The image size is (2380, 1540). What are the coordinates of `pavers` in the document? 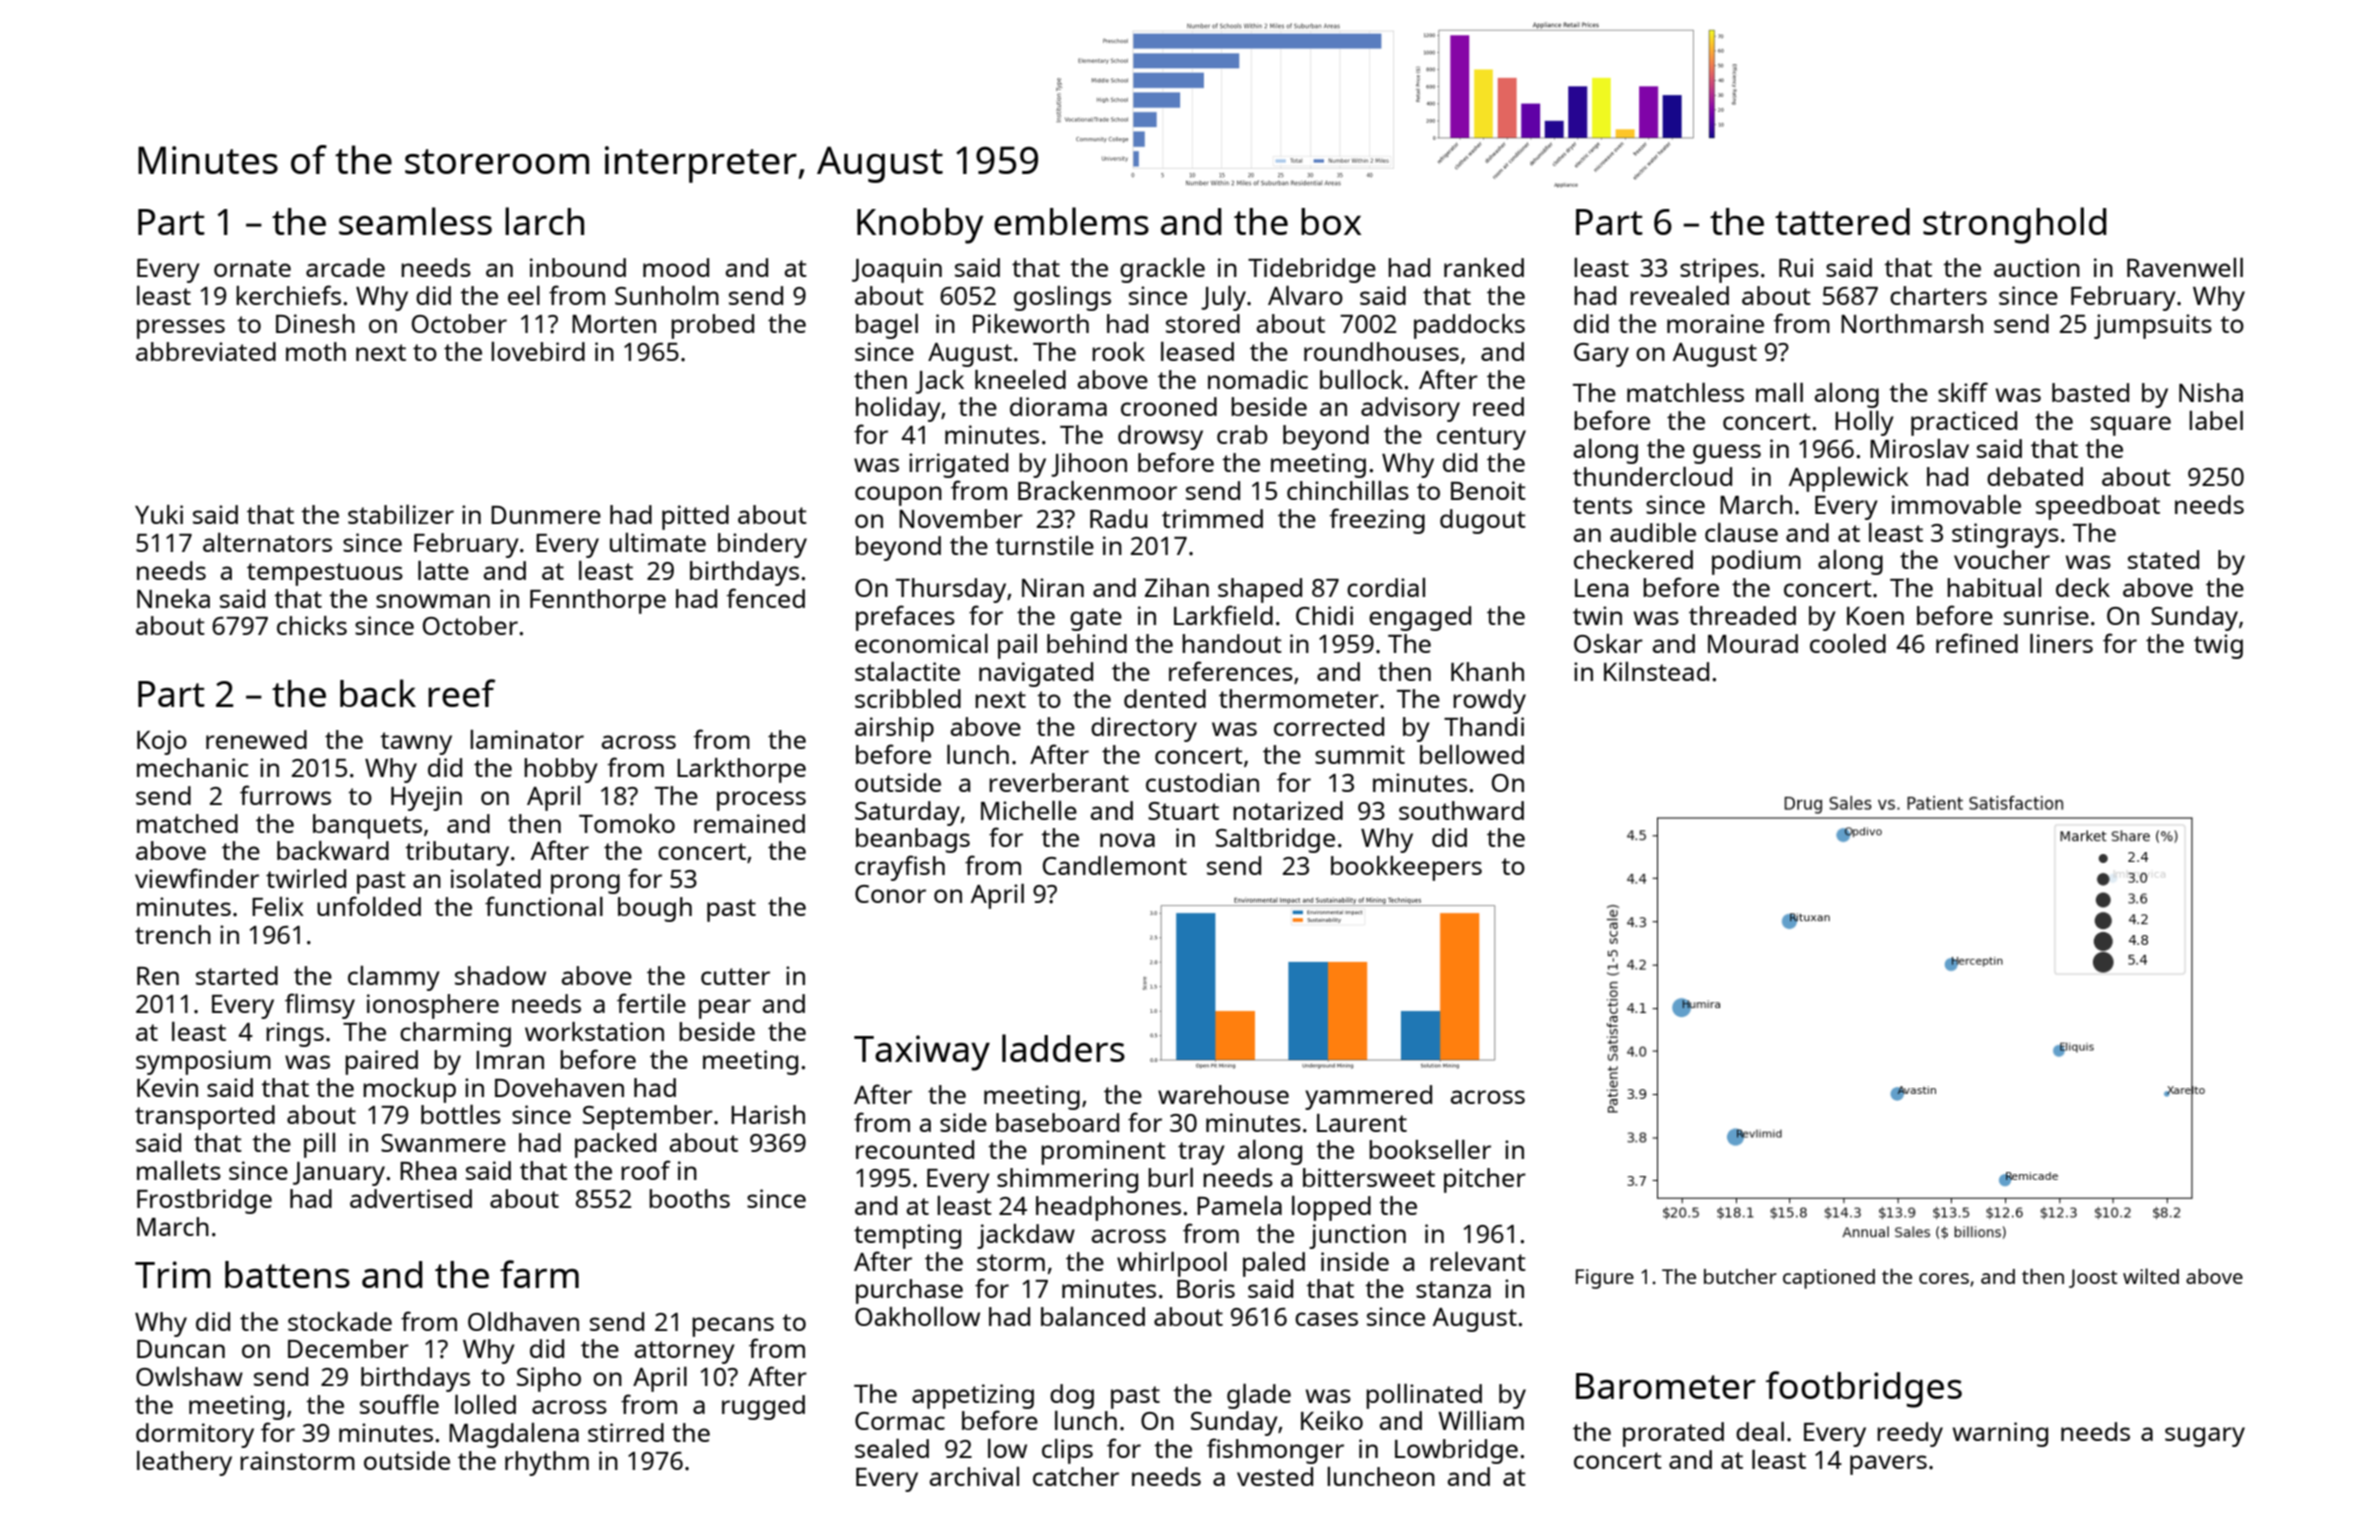 It's located at (1888, 1465).
